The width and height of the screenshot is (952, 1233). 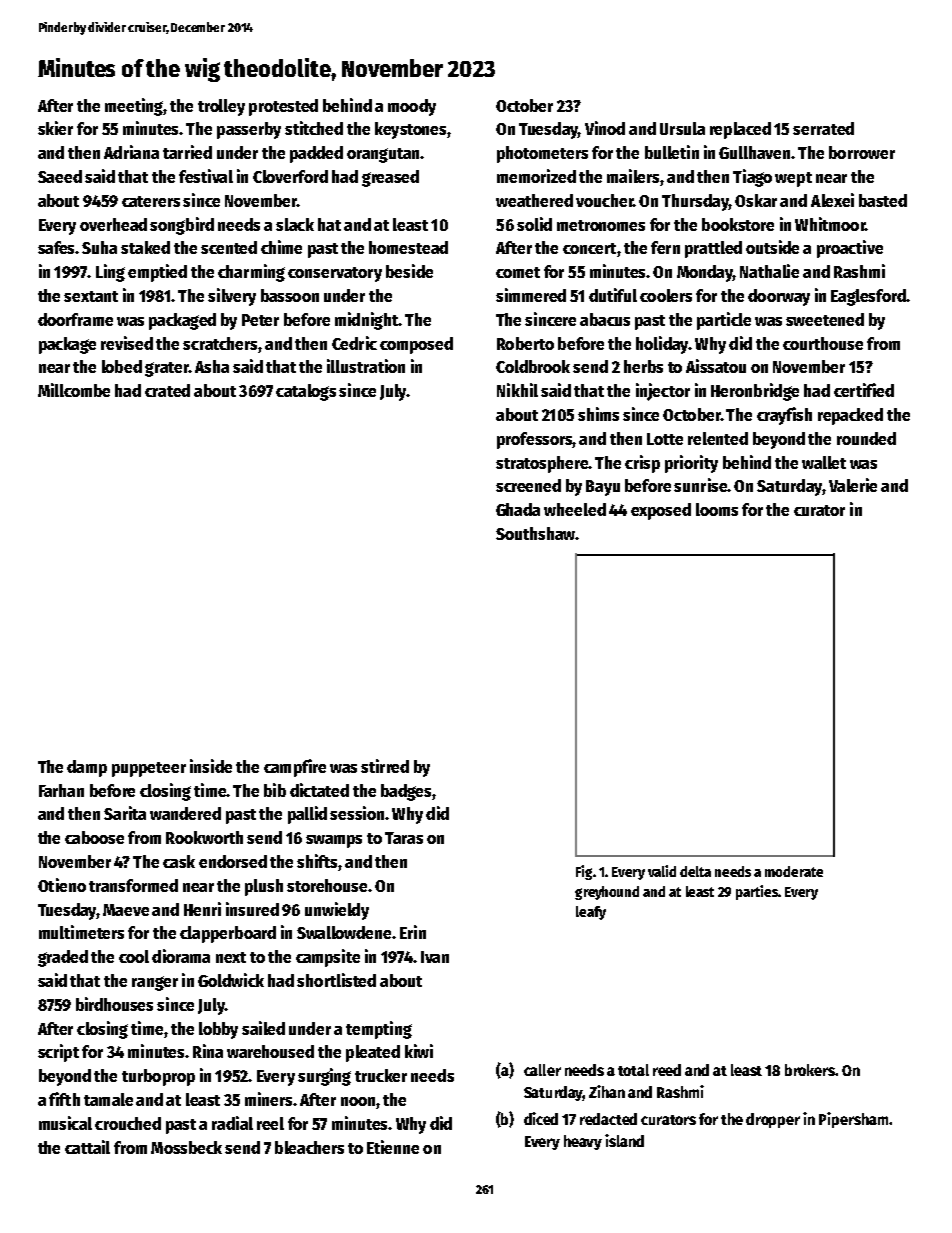 What do you see at coordinates (864, 390) in the screenshot?
I see `certified` at bounding box center [864, 390].
